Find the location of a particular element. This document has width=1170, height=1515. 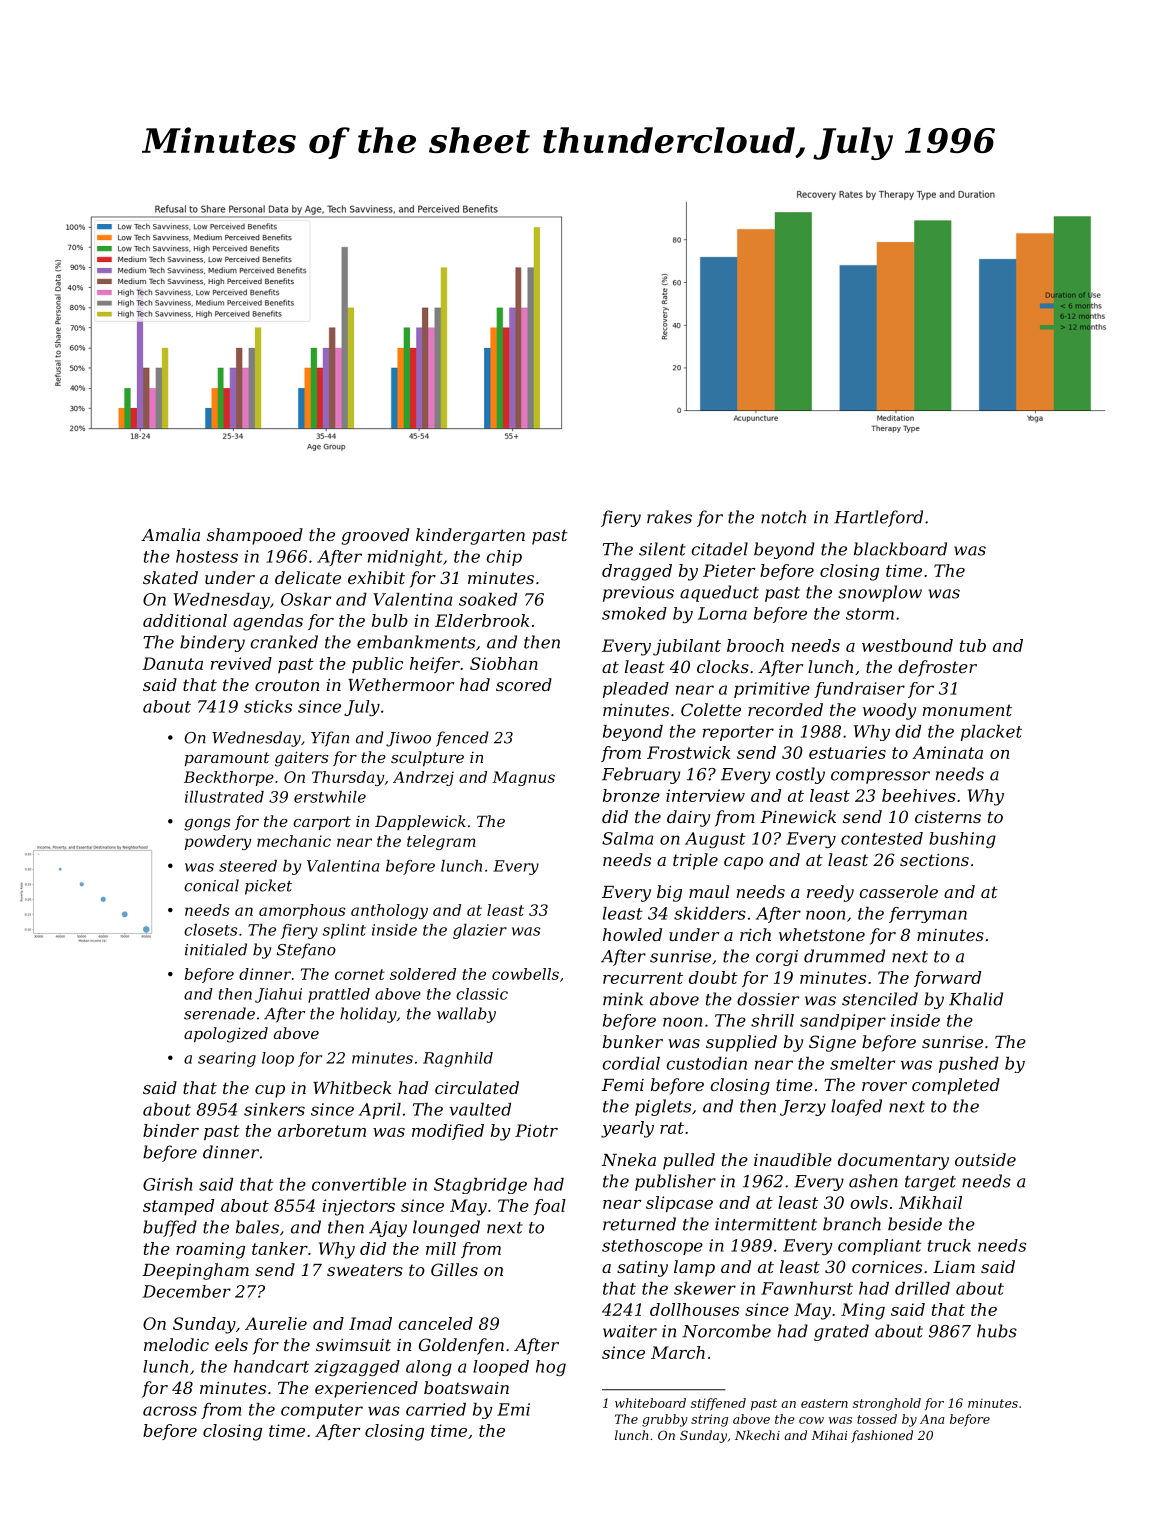

rover is located at coordinates (884, 1086).
